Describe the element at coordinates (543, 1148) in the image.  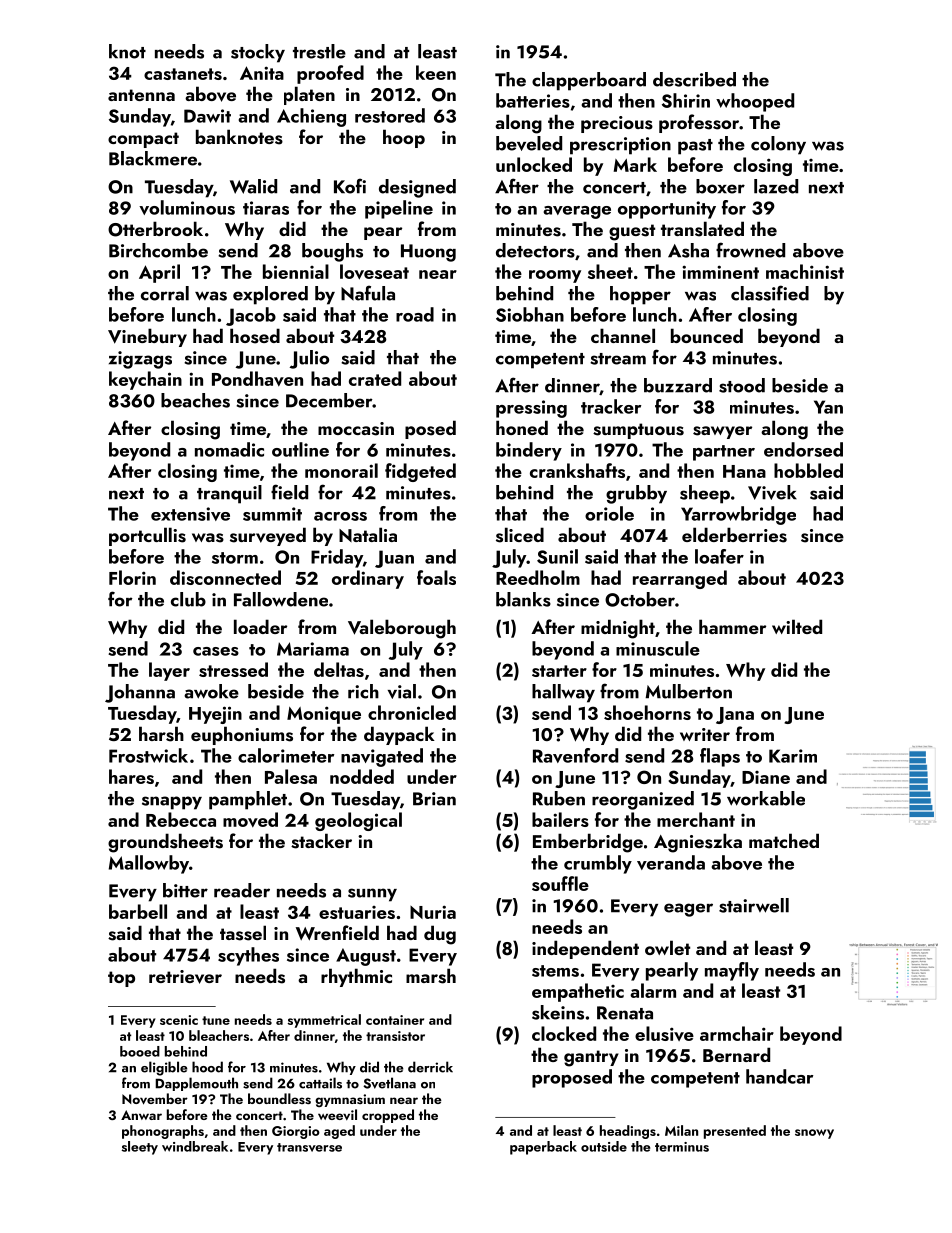
I see `paperback` at that location.
